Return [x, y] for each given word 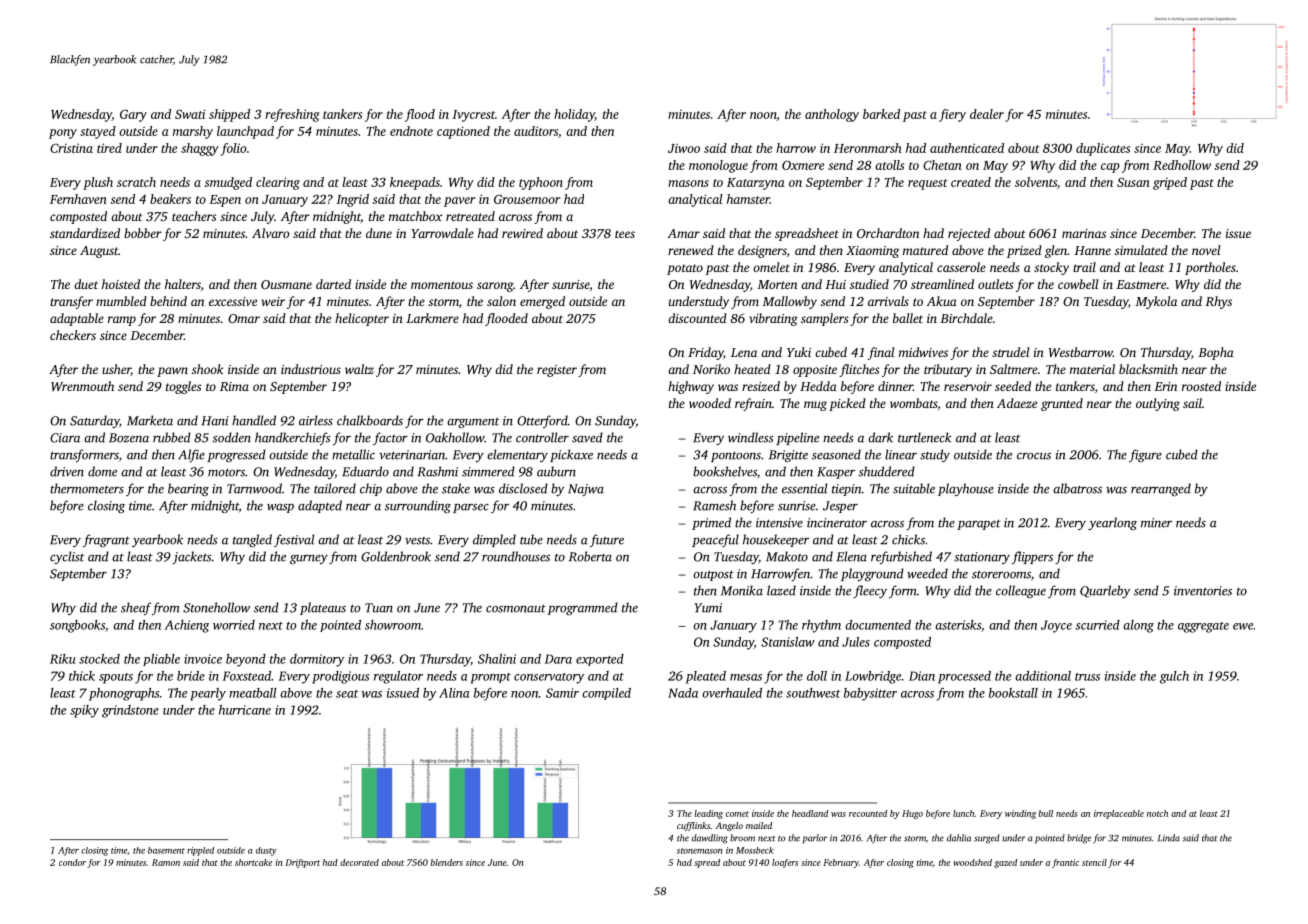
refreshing [292, 115]
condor [72, 862]
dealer [987, 114]
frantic [1065, 863]
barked [881, 114]
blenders [447, 862]
